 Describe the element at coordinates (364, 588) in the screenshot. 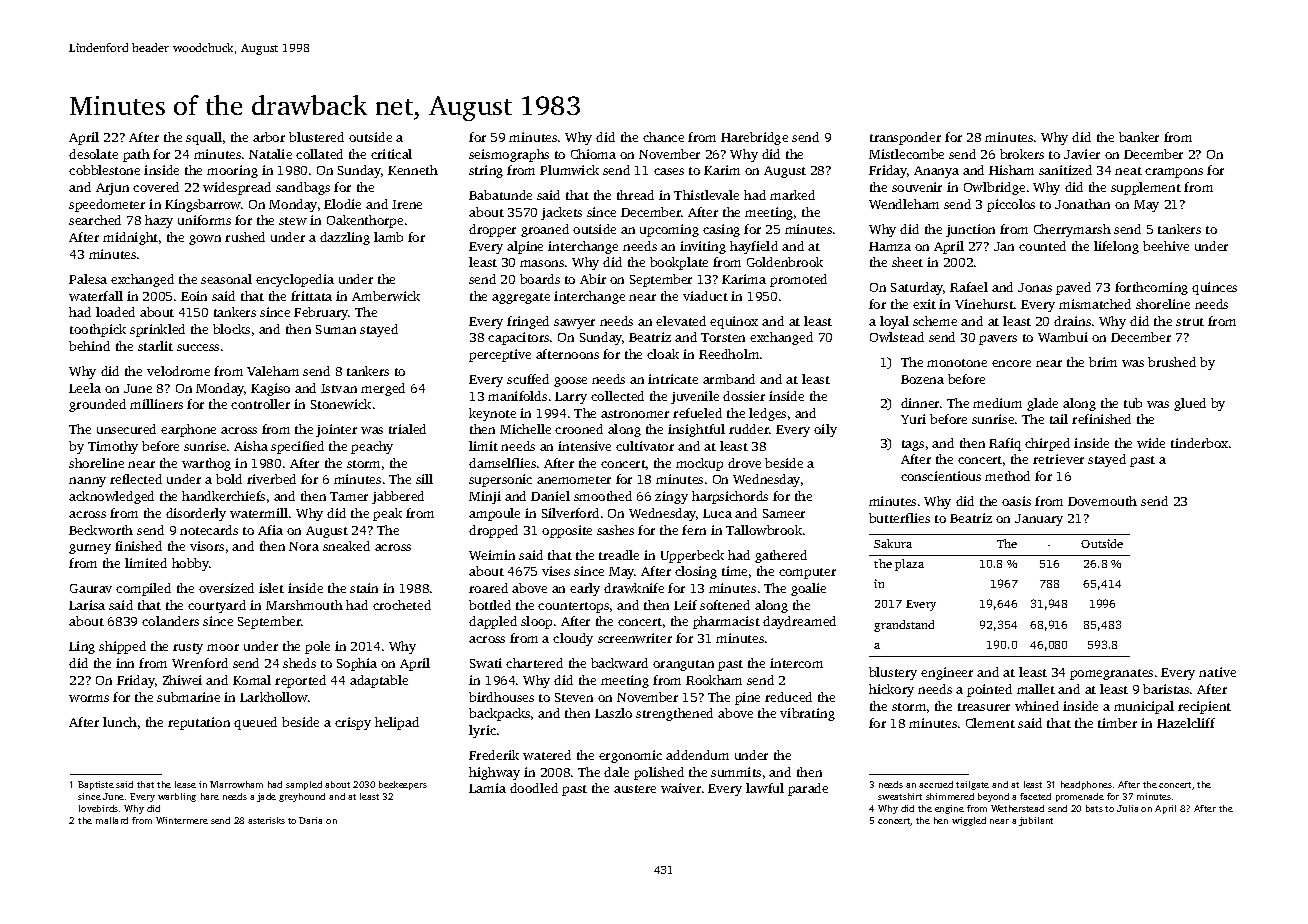

I see `stain` at that location.
